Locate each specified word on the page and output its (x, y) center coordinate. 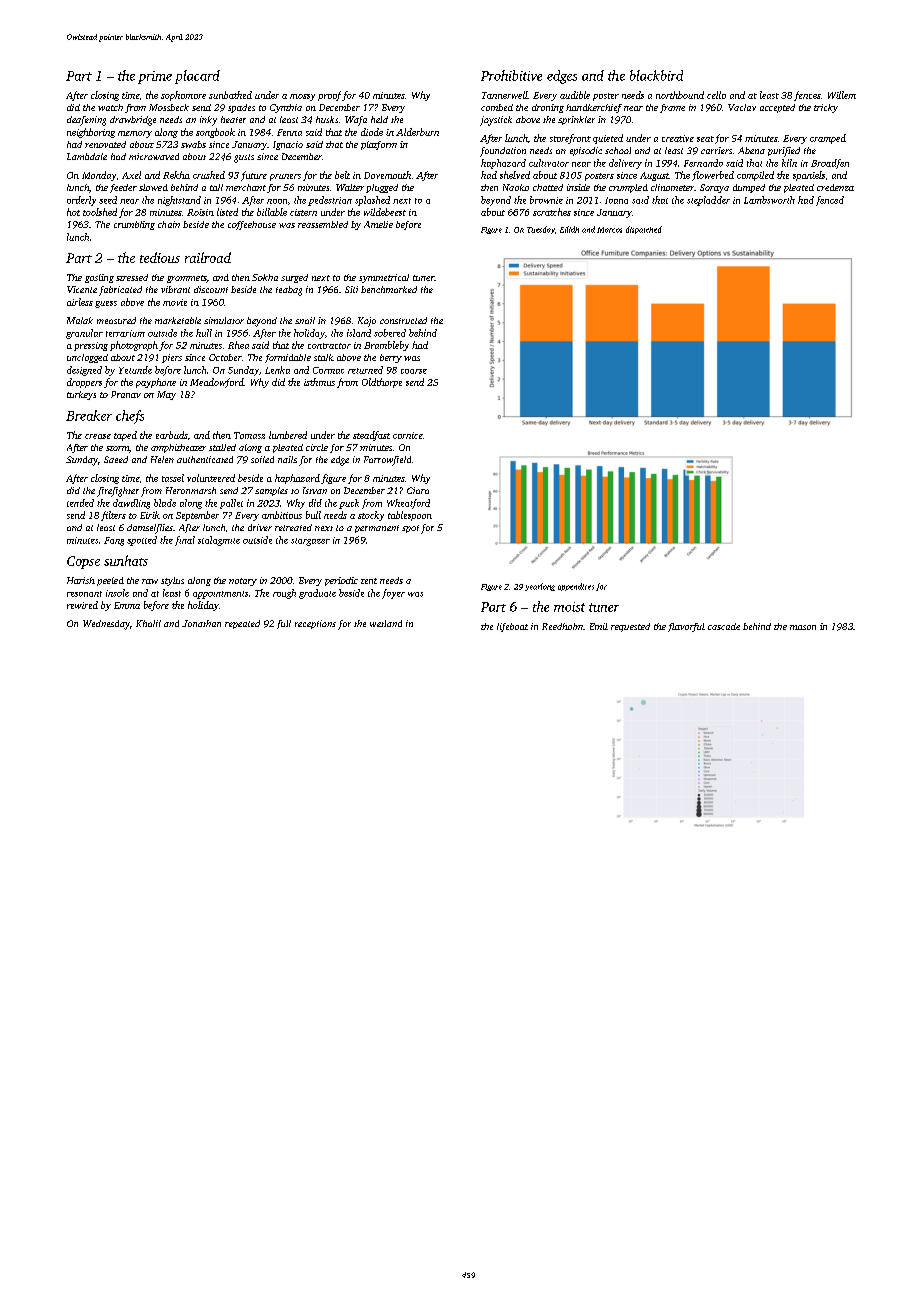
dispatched (644, 230)
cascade (724, 626)
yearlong (540, 587)
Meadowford (217, 383)
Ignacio (288, 145)
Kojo (367, 322)
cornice (408, 435)
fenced (830, 201)
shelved (515, 175)
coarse (414, 371)
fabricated (120, 291)
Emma (127, 605)
